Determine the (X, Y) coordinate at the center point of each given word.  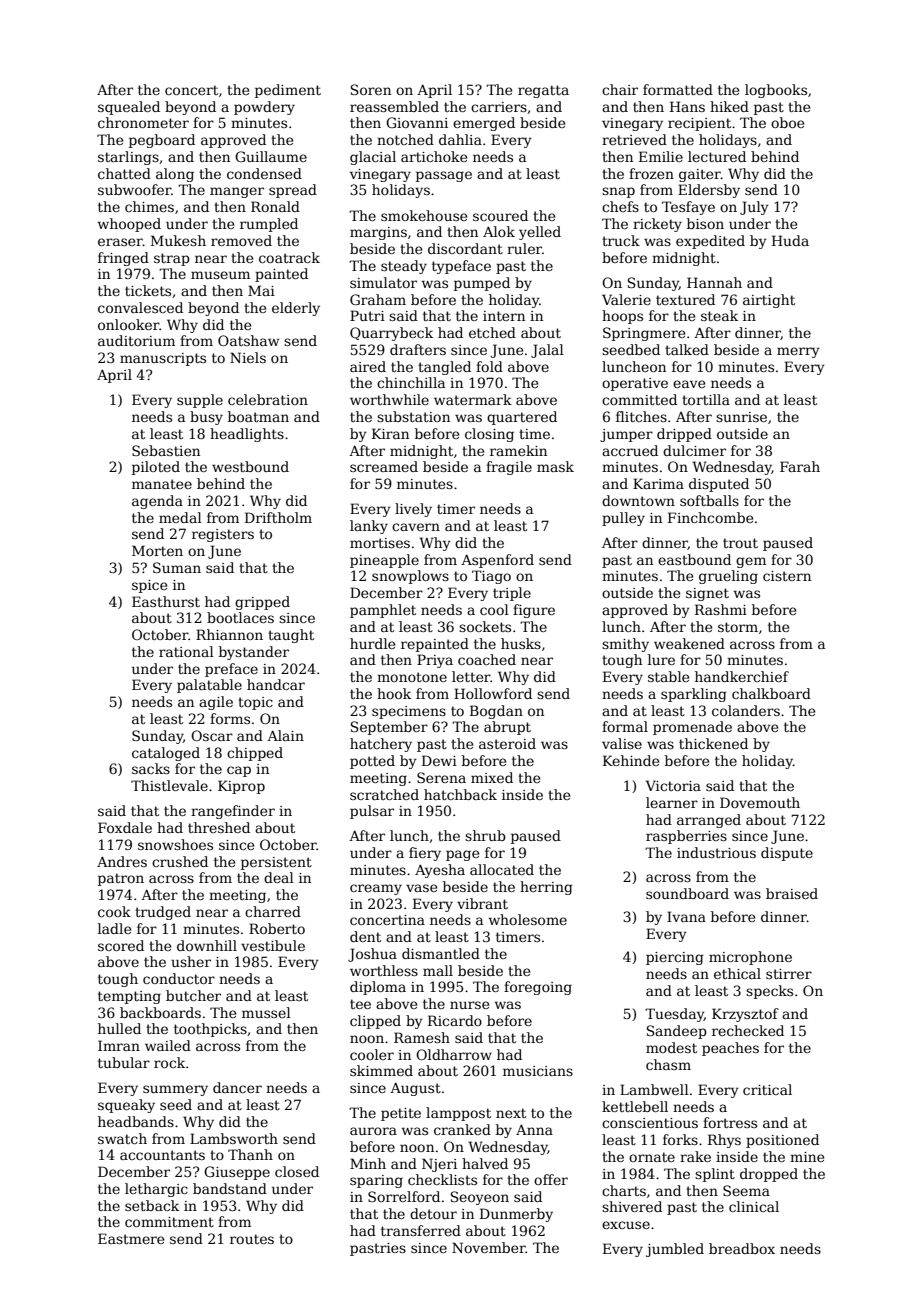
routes (252, 1239)
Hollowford (493, 693)
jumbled (675, 1250)
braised (792, 893)
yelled (540, 233)
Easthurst (166, 601)
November (489, 1247)
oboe (787, 122)
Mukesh (178, 240)
